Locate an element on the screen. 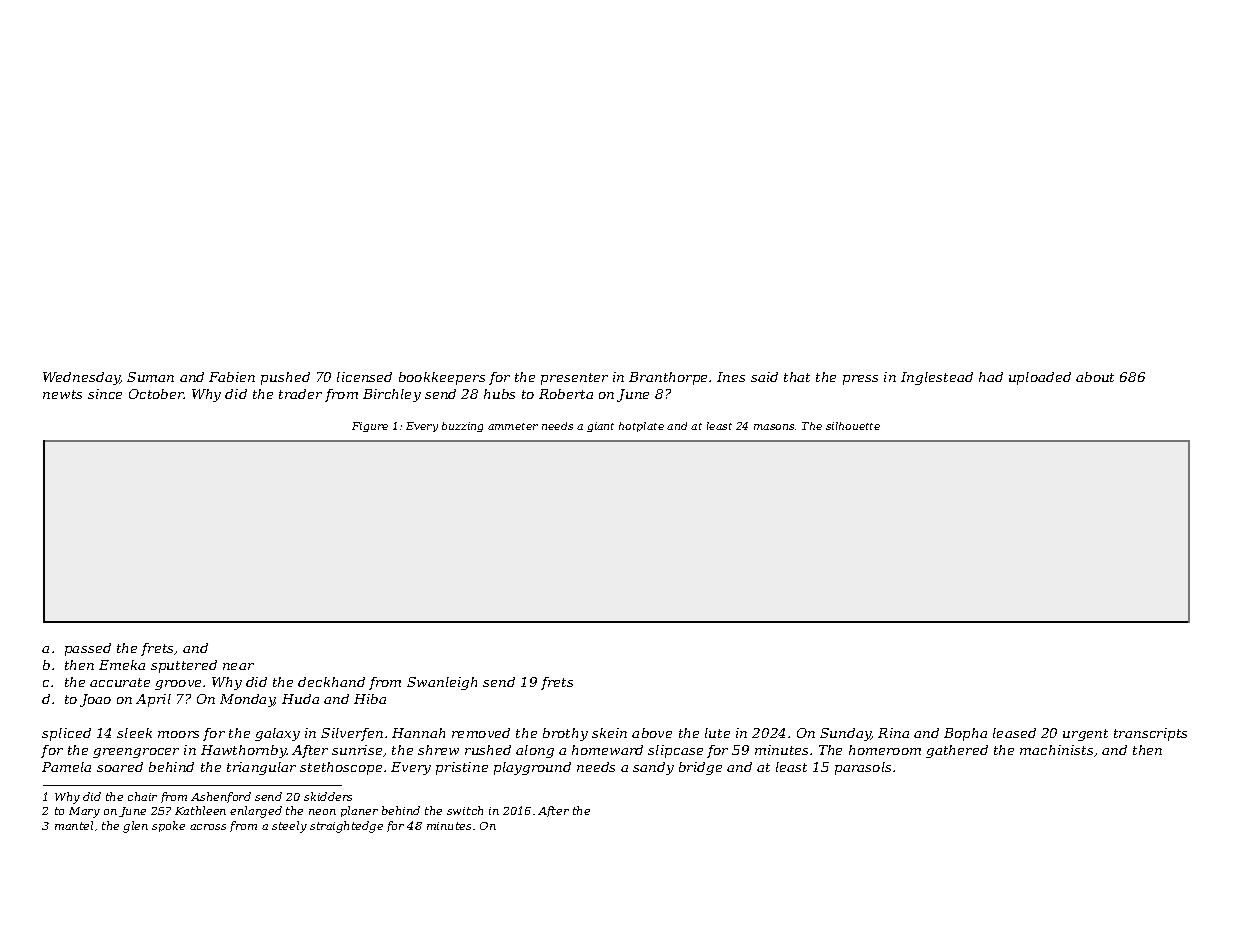 Image resolution: width=1233 pixels, height=952 pixels. Swanleigh is located at coordinates (442, 683).
